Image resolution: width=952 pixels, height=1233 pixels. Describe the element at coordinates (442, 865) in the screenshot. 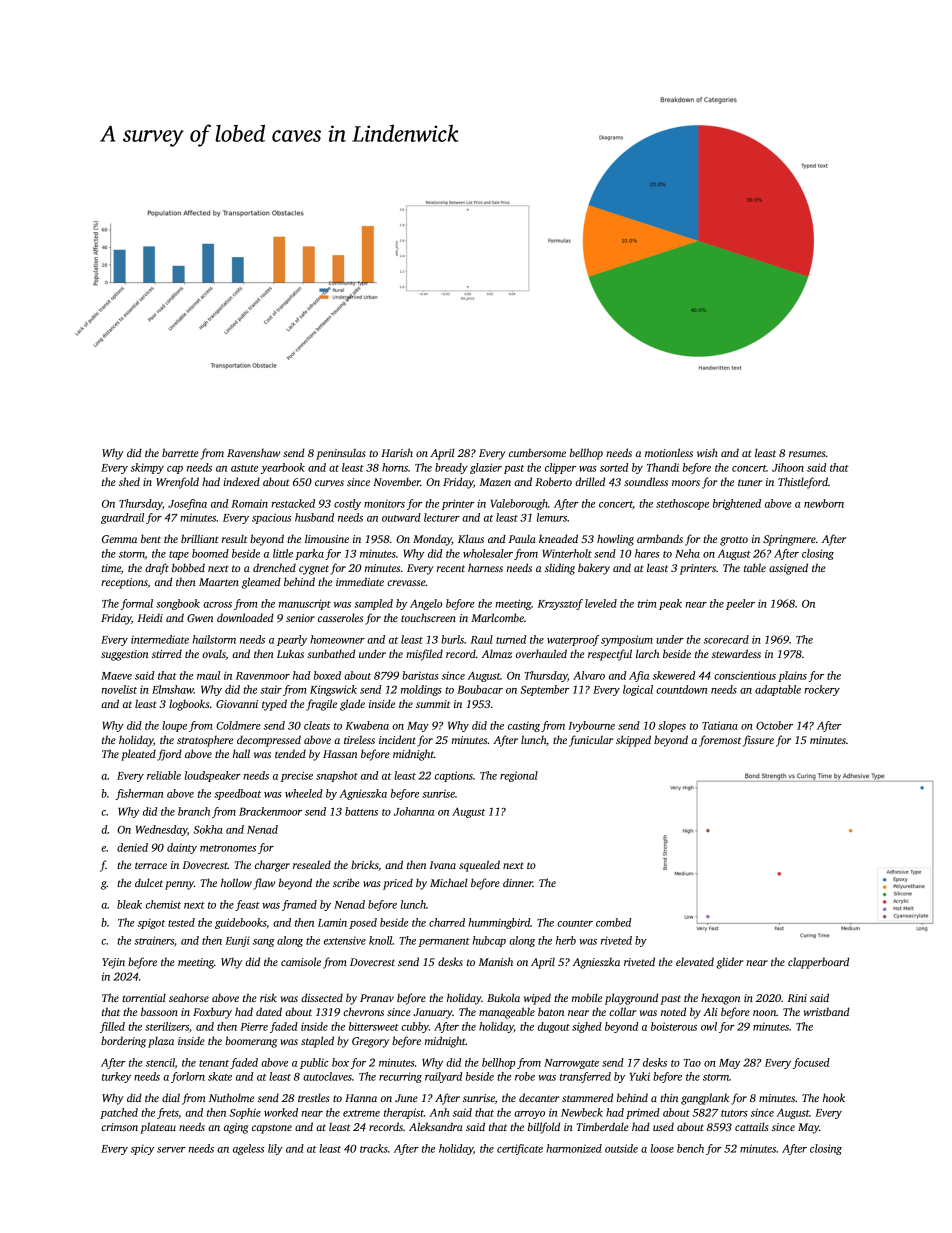

I see `Ivana` at that location.
